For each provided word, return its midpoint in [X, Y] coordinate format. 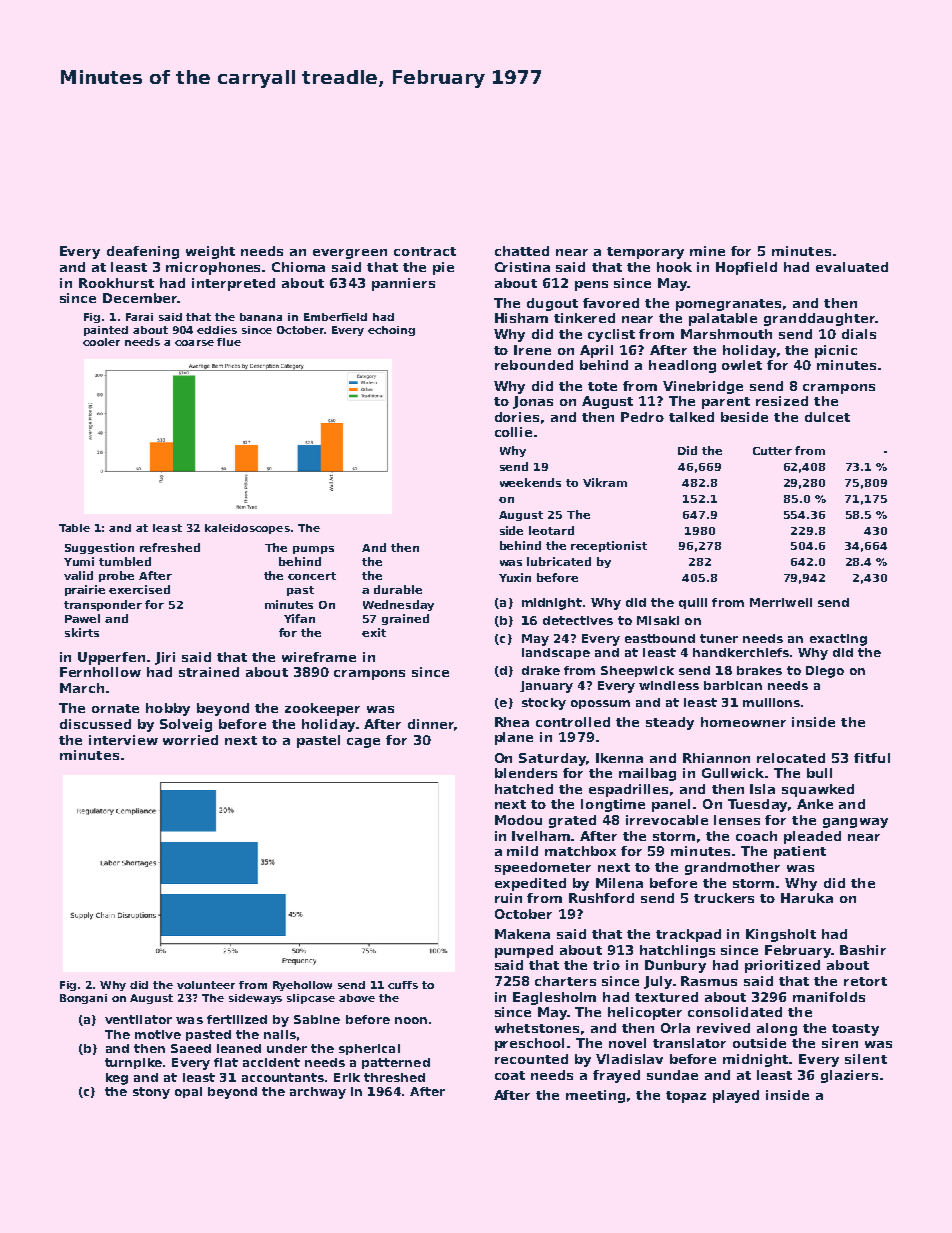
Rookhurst [116, 283]
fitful [872, 758]
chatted [522, 251]
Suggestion [99, 548]
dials [859, 334]
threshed [394, 1077]
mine [707, 251]
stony [151, 1093]
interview [123, 740]
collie [513, 432]
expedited [530, 884]
